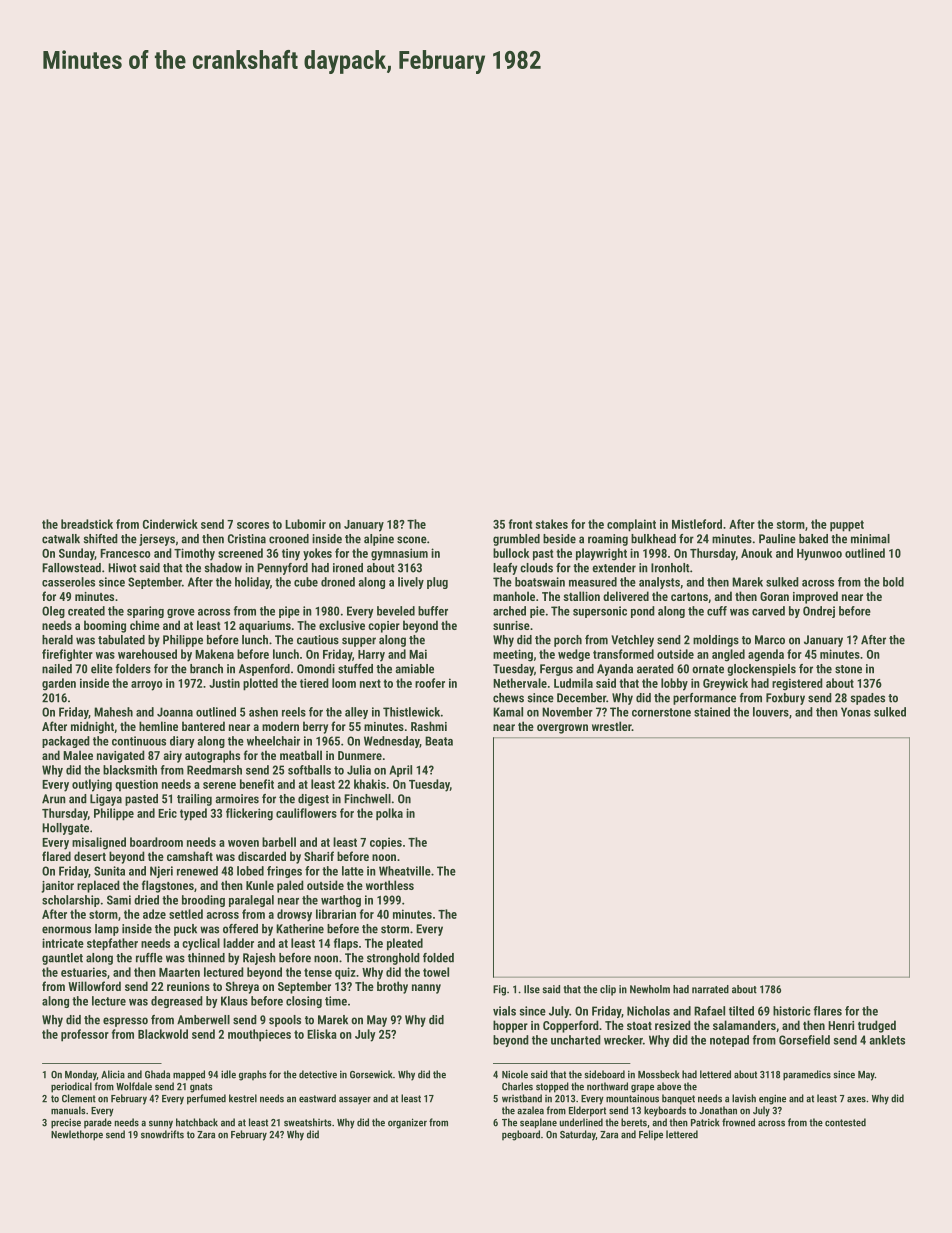 The image size is (952, 1233). What do you see at coordinates (514, 596) in the page?
I see `manhole` at bounding box center [514, 596].
